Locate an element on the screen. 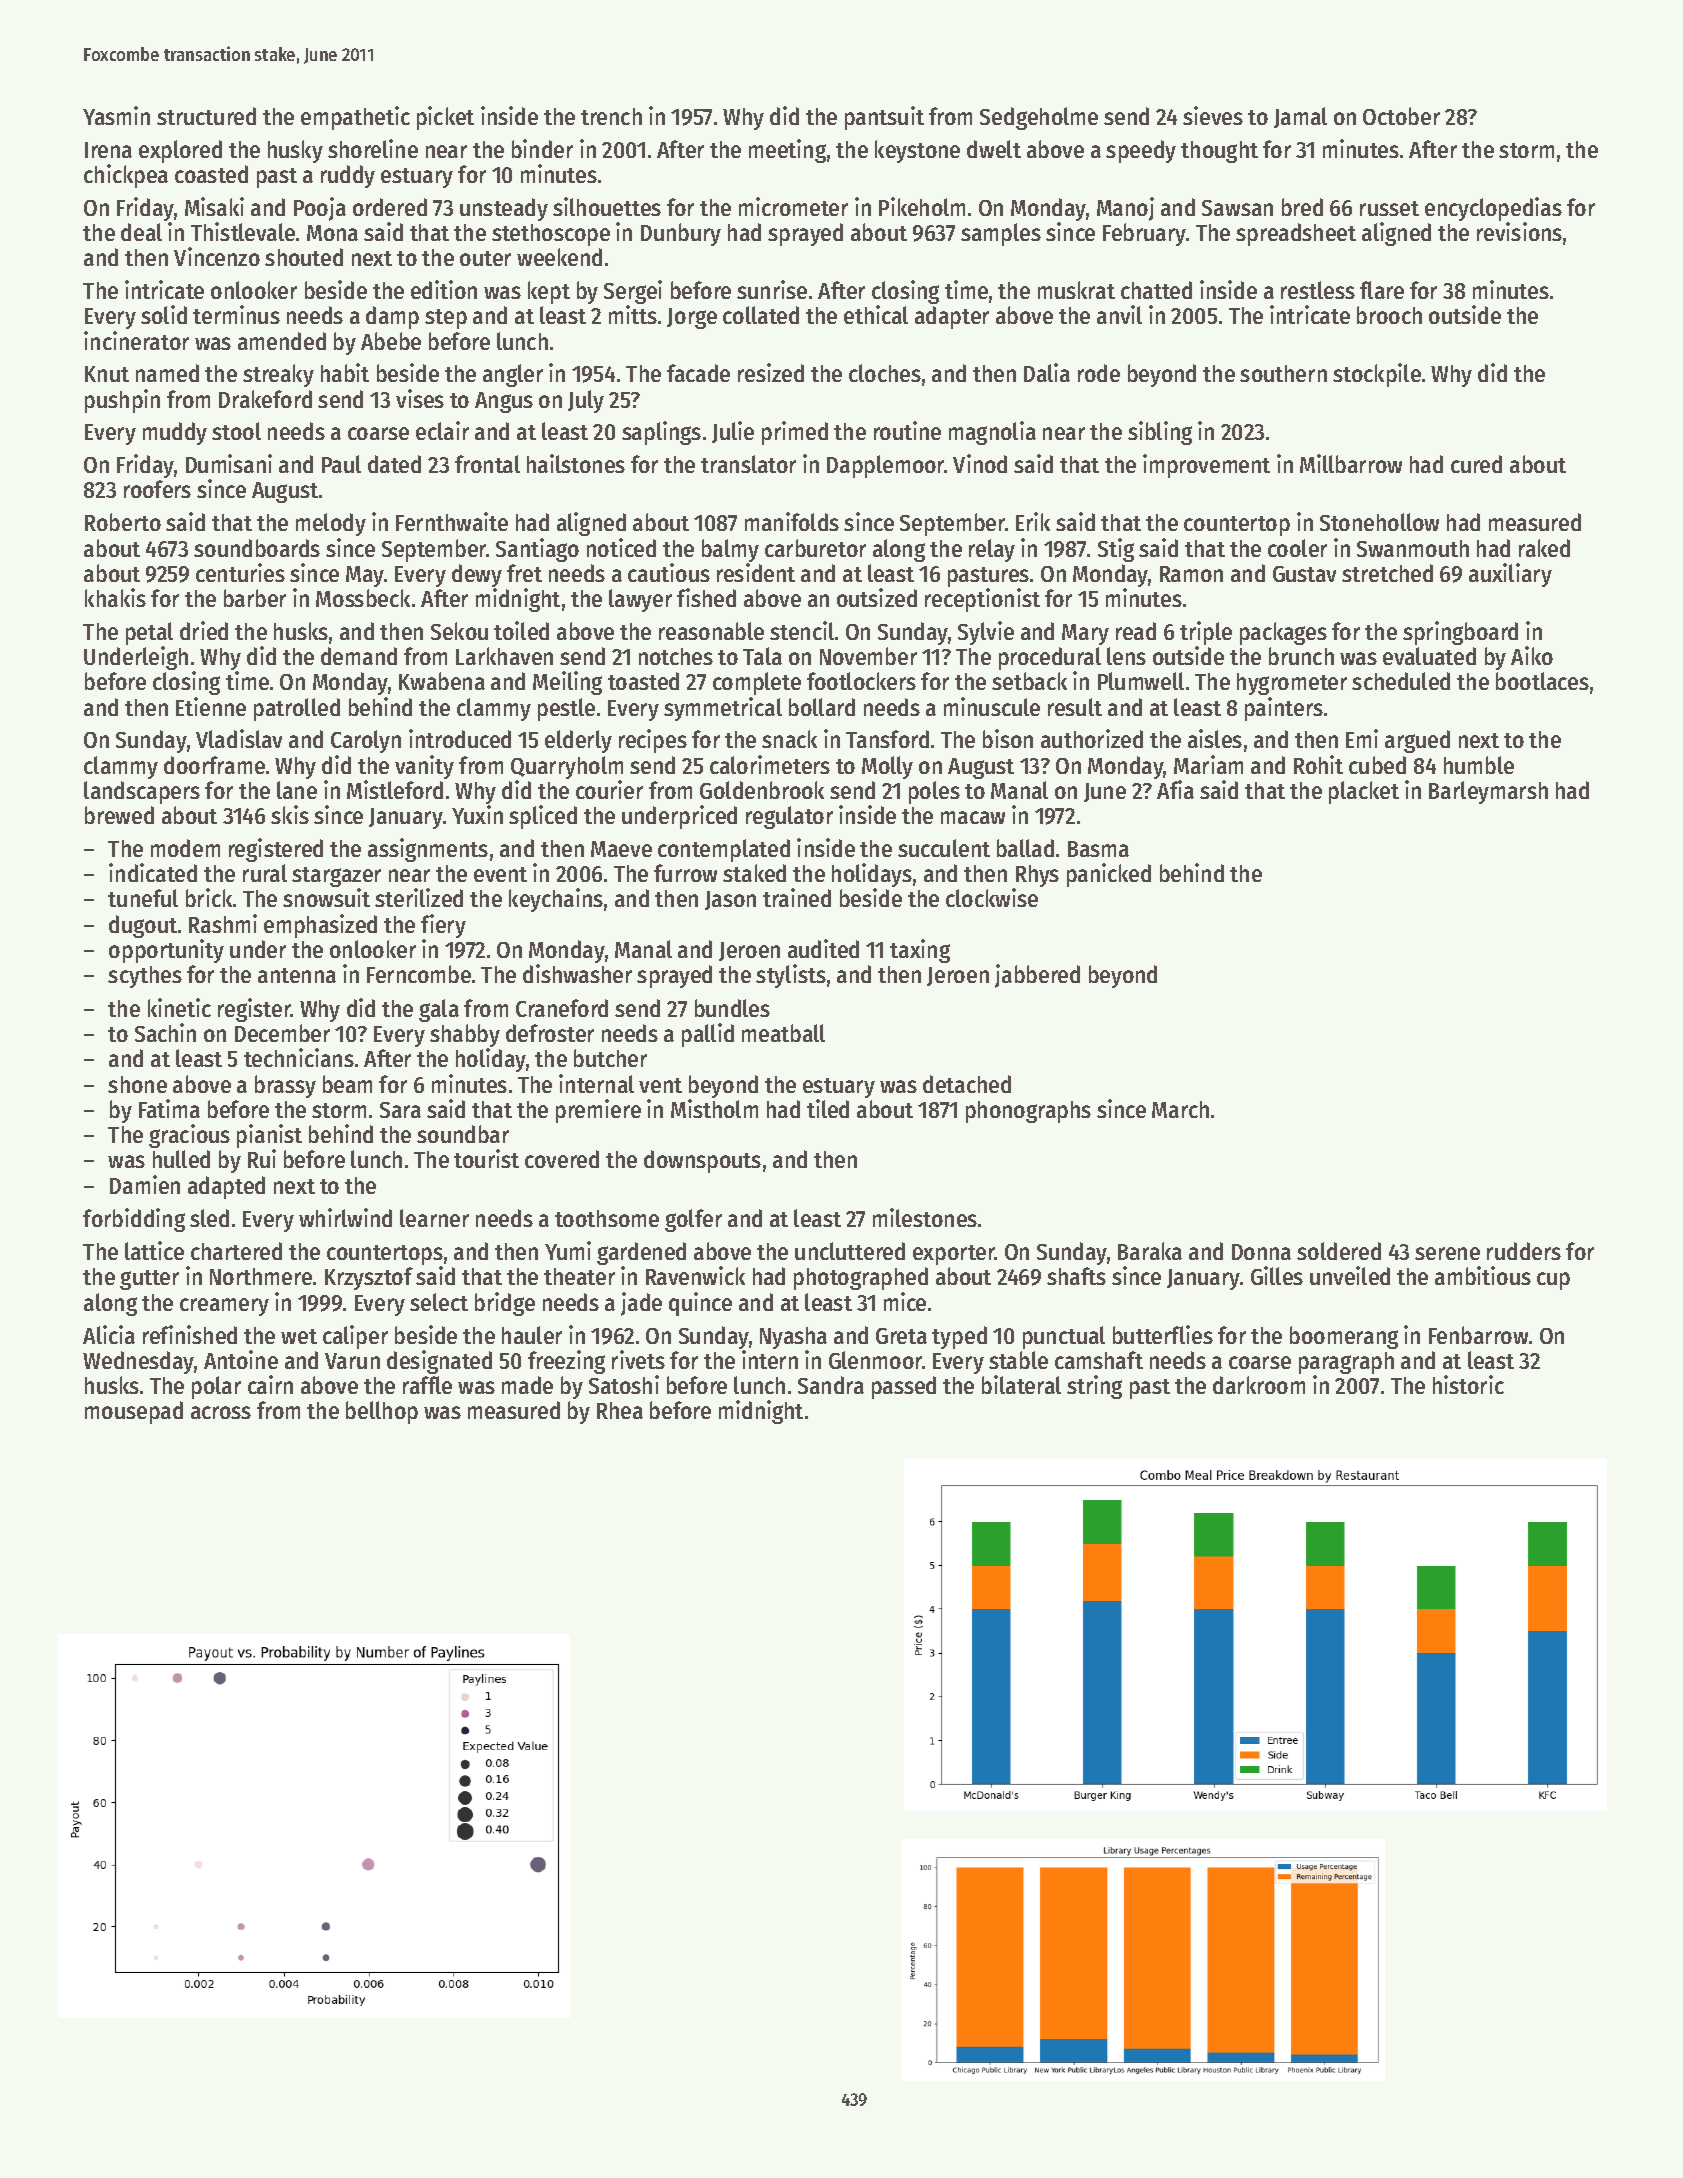 This screenshot has height=2178, width=1683. Alicia is located at coordinates (109, 1334).
